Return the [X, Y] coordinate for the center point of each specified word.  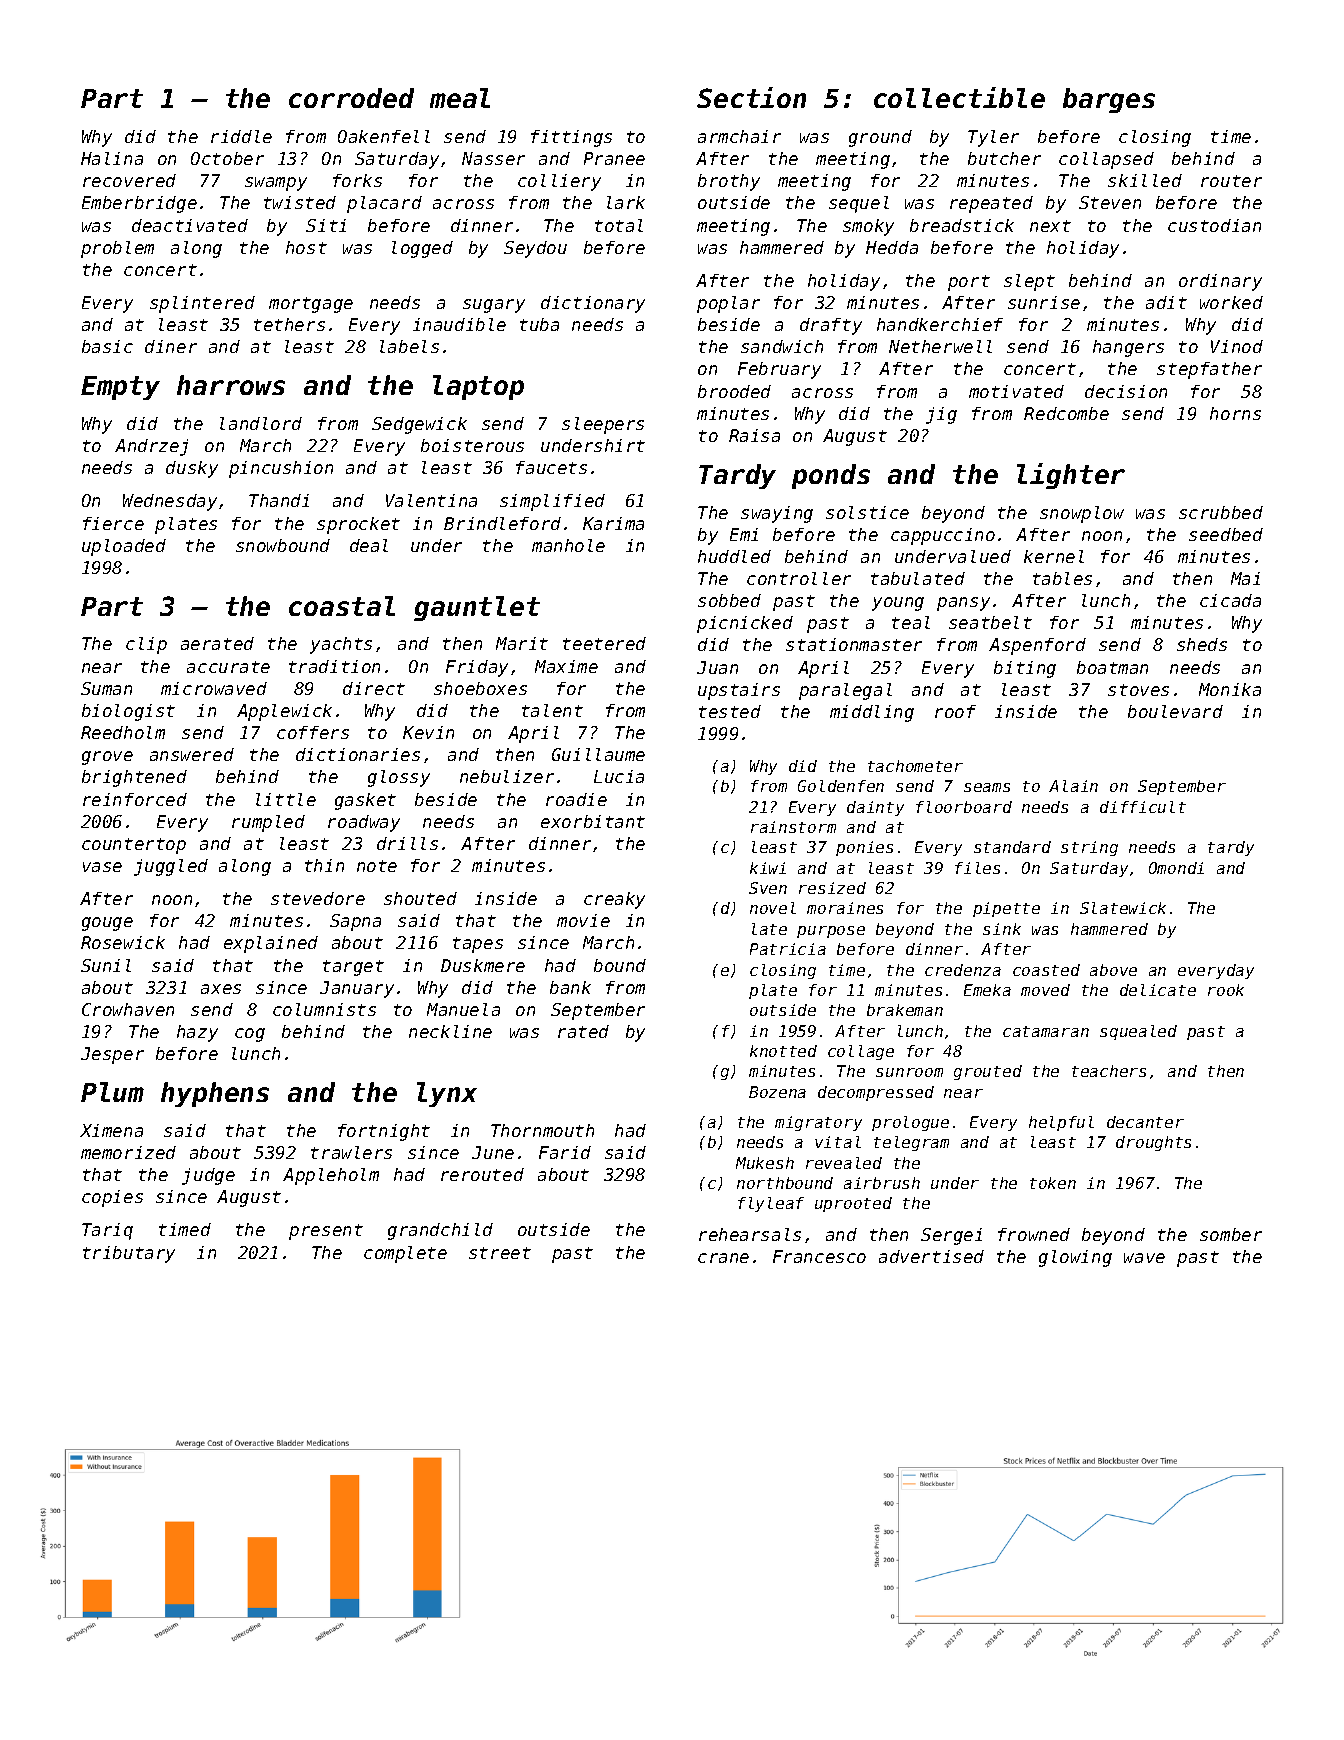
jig [941, 415]
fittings [571, 138]
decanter [1145, 1122]
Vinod [1237, 346]
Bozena [777, 1092]
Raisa [754, 435]
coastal [342, 606]
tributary [129, 1254]
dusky [192, 469]
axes [221, 989]
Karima [613, 523]
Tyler [993, 138]
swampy [276, 184]
